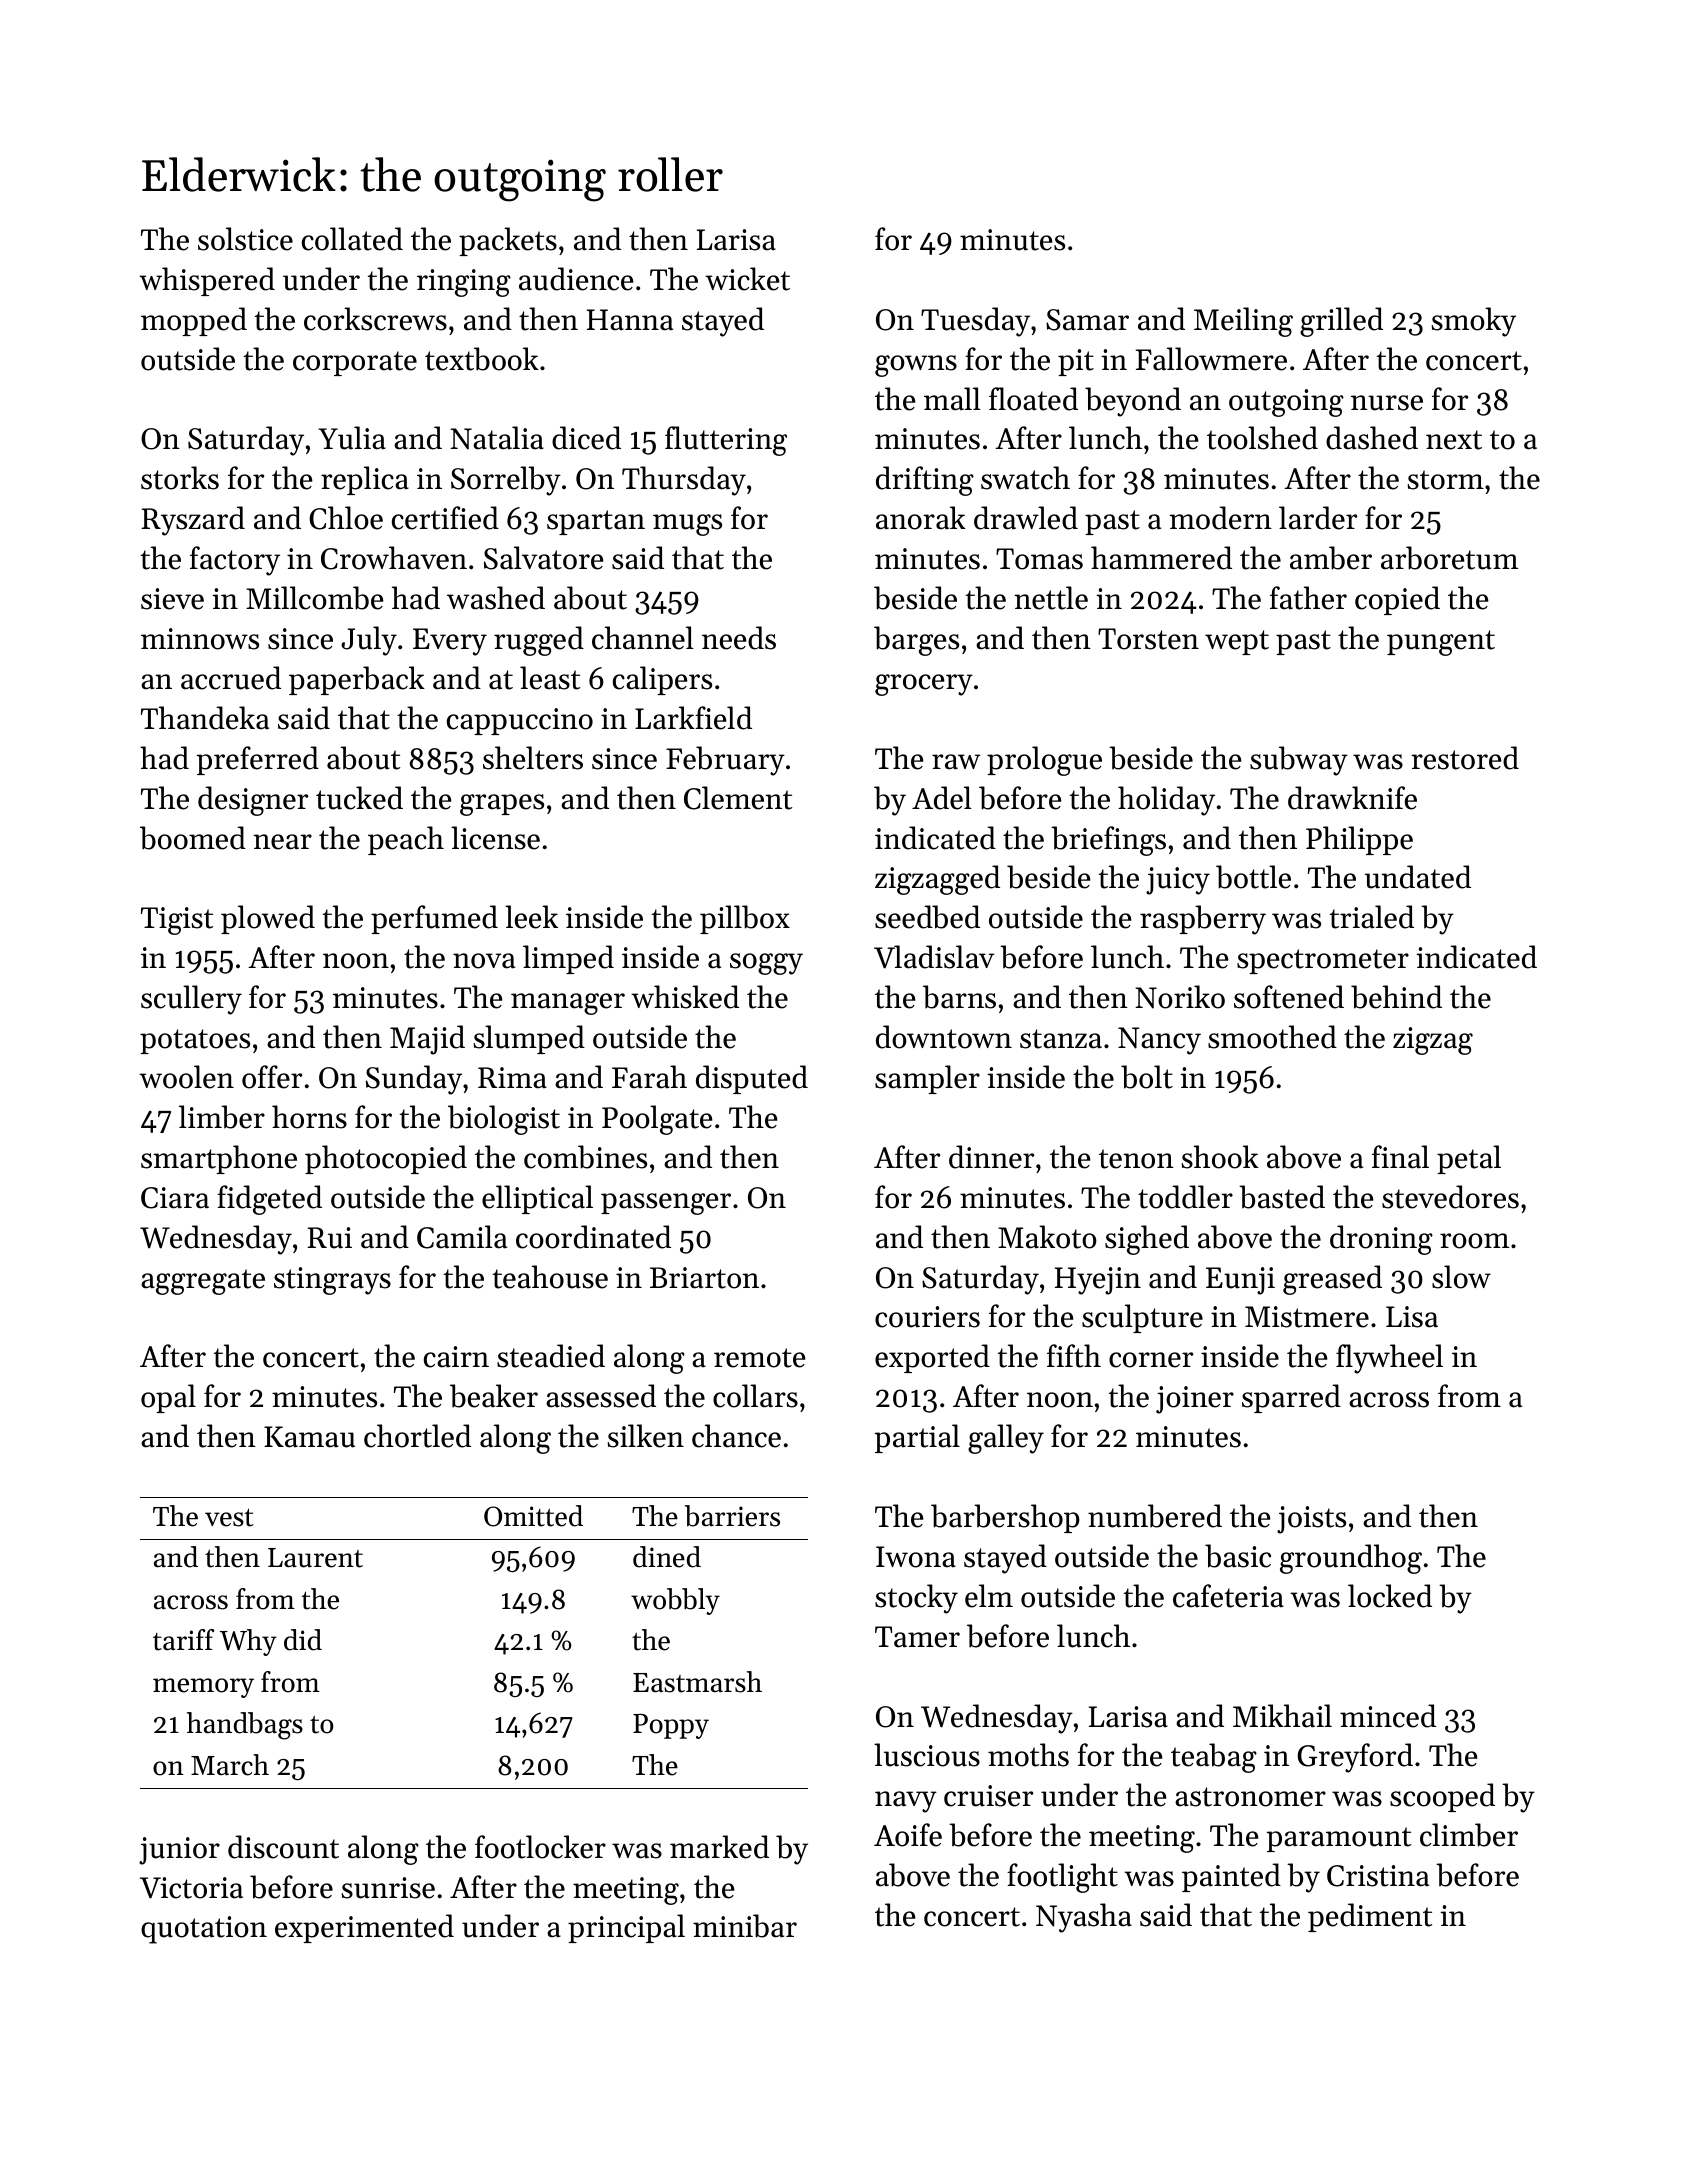 The width and height of the screenshot is (1683, 2178). Describe the element at coordinates (1388, 1716) in the screenshot. I see `minced` at that location.
